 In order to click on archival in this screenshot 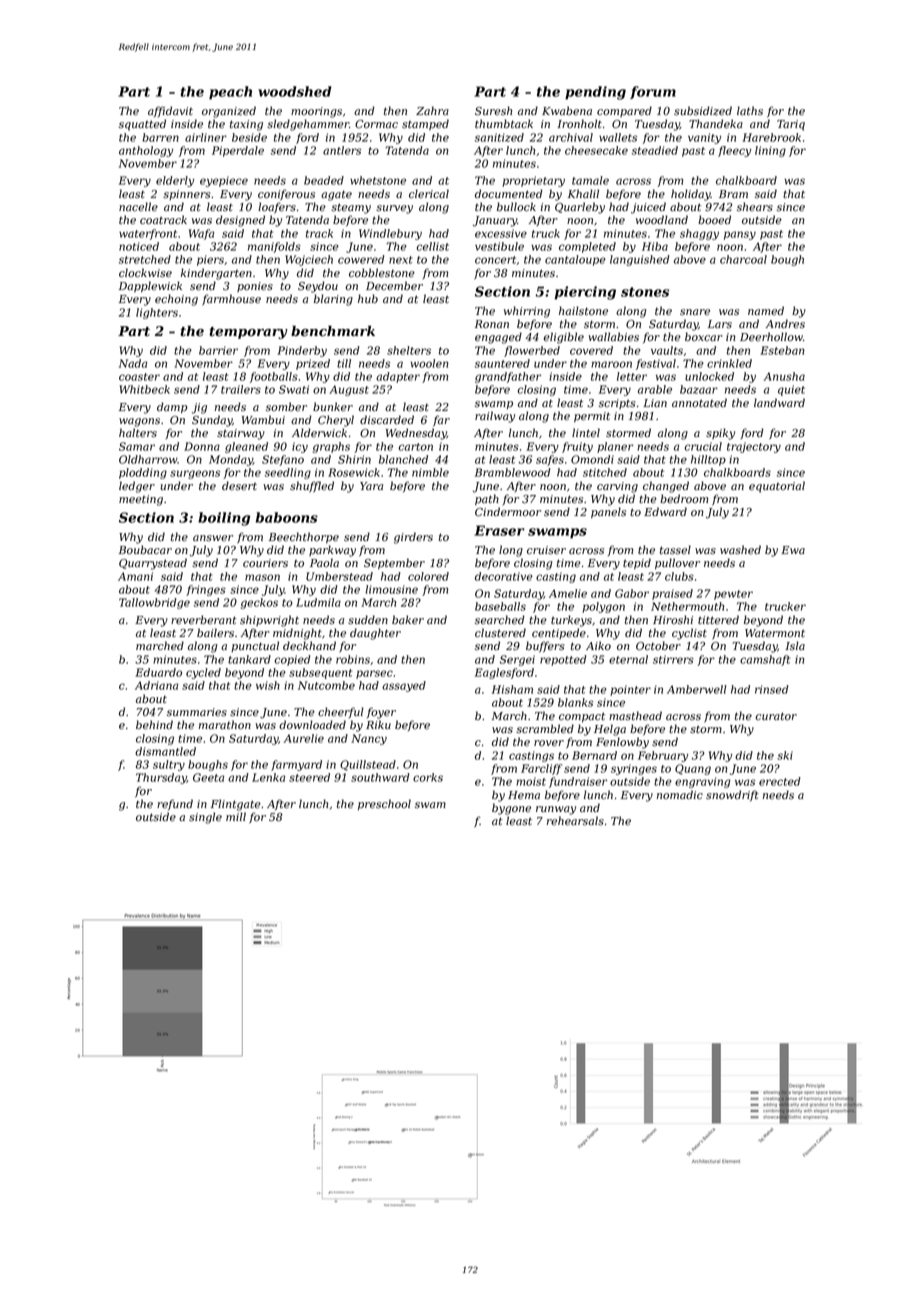, I will do `click(571, 137)`.
